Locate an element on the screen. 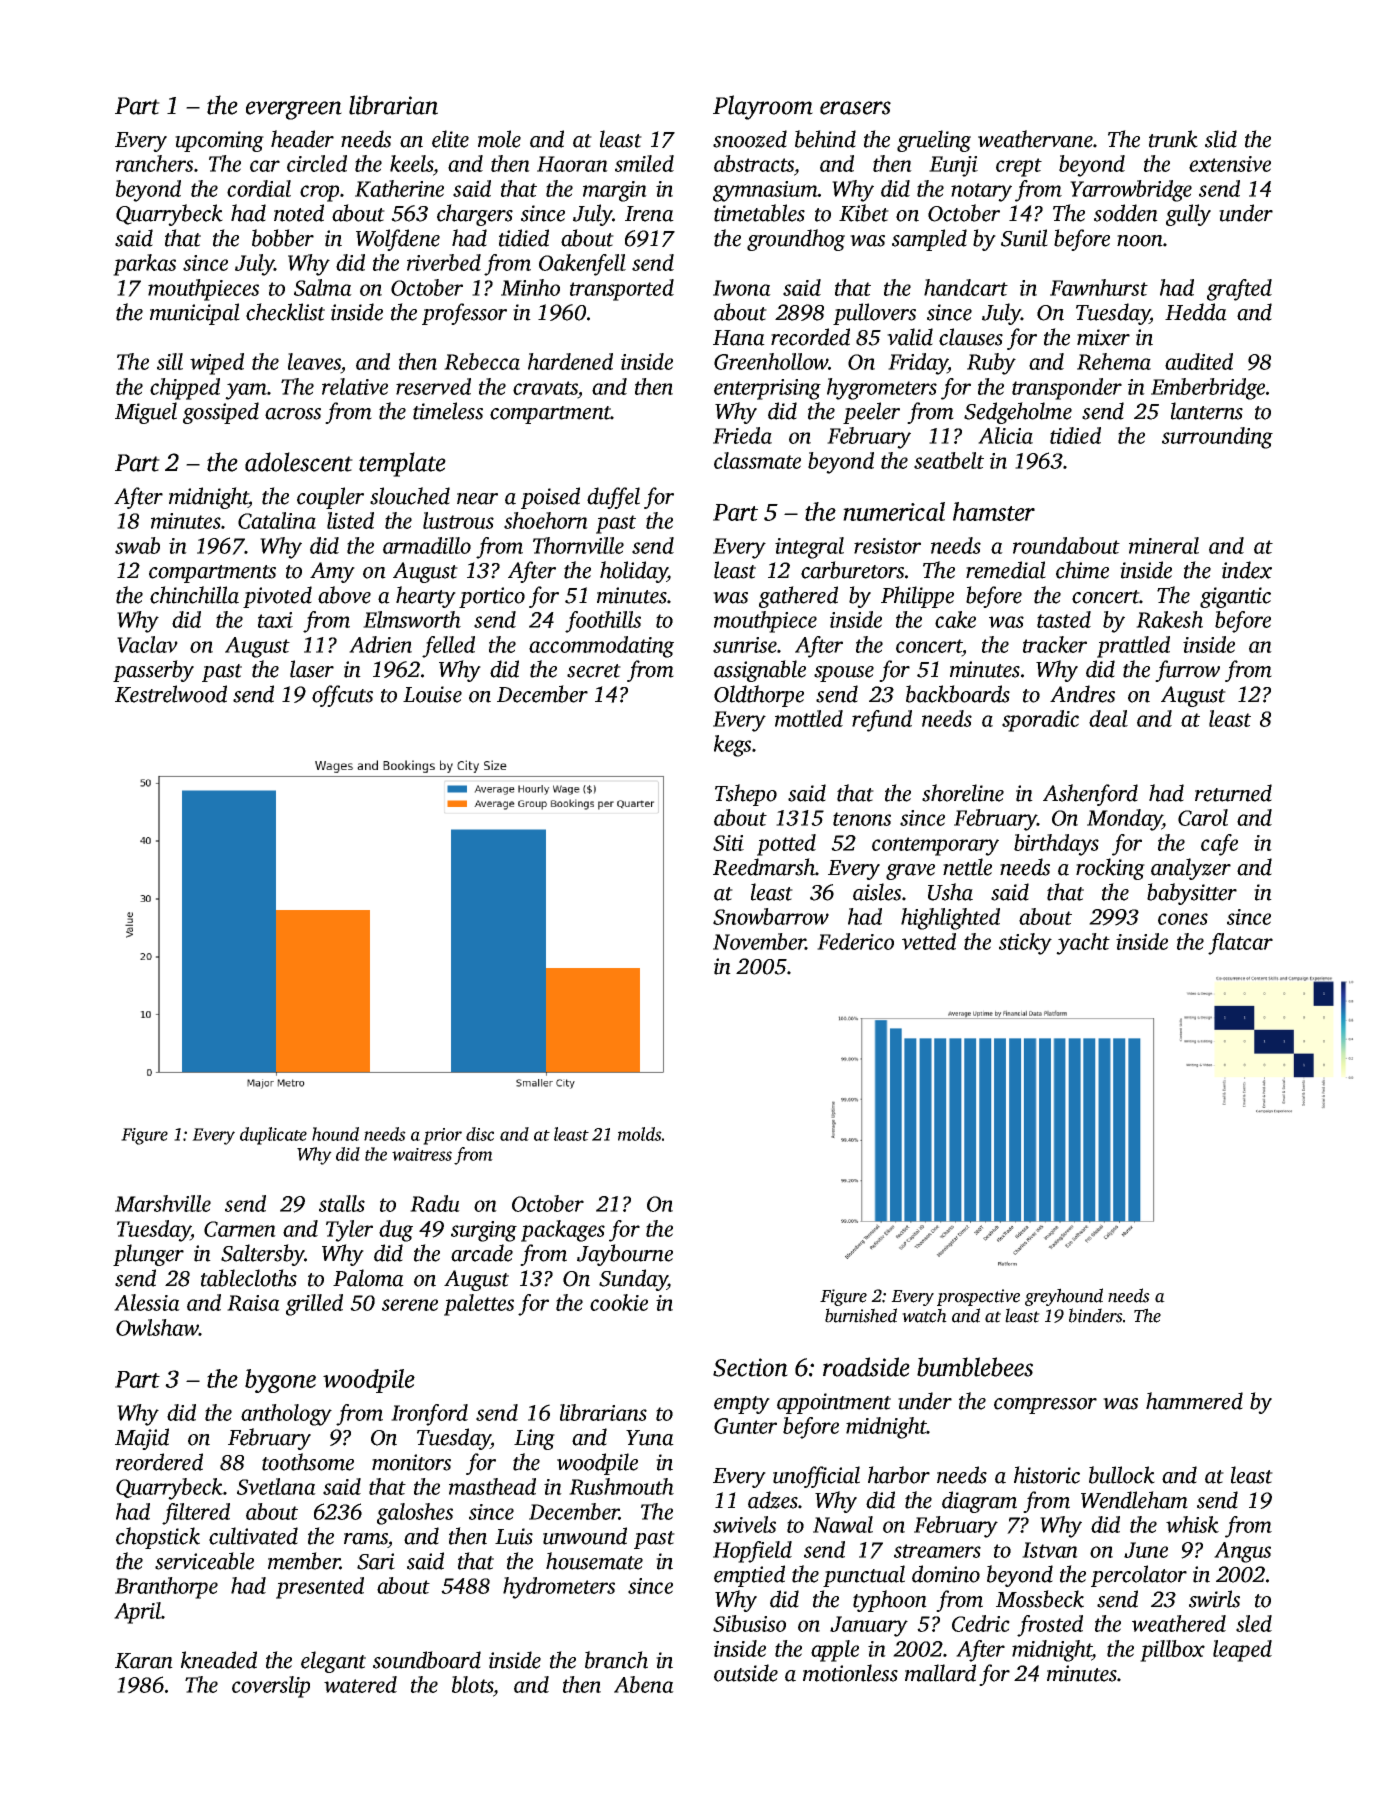  offcuts is located at coordinates (342, 696).
